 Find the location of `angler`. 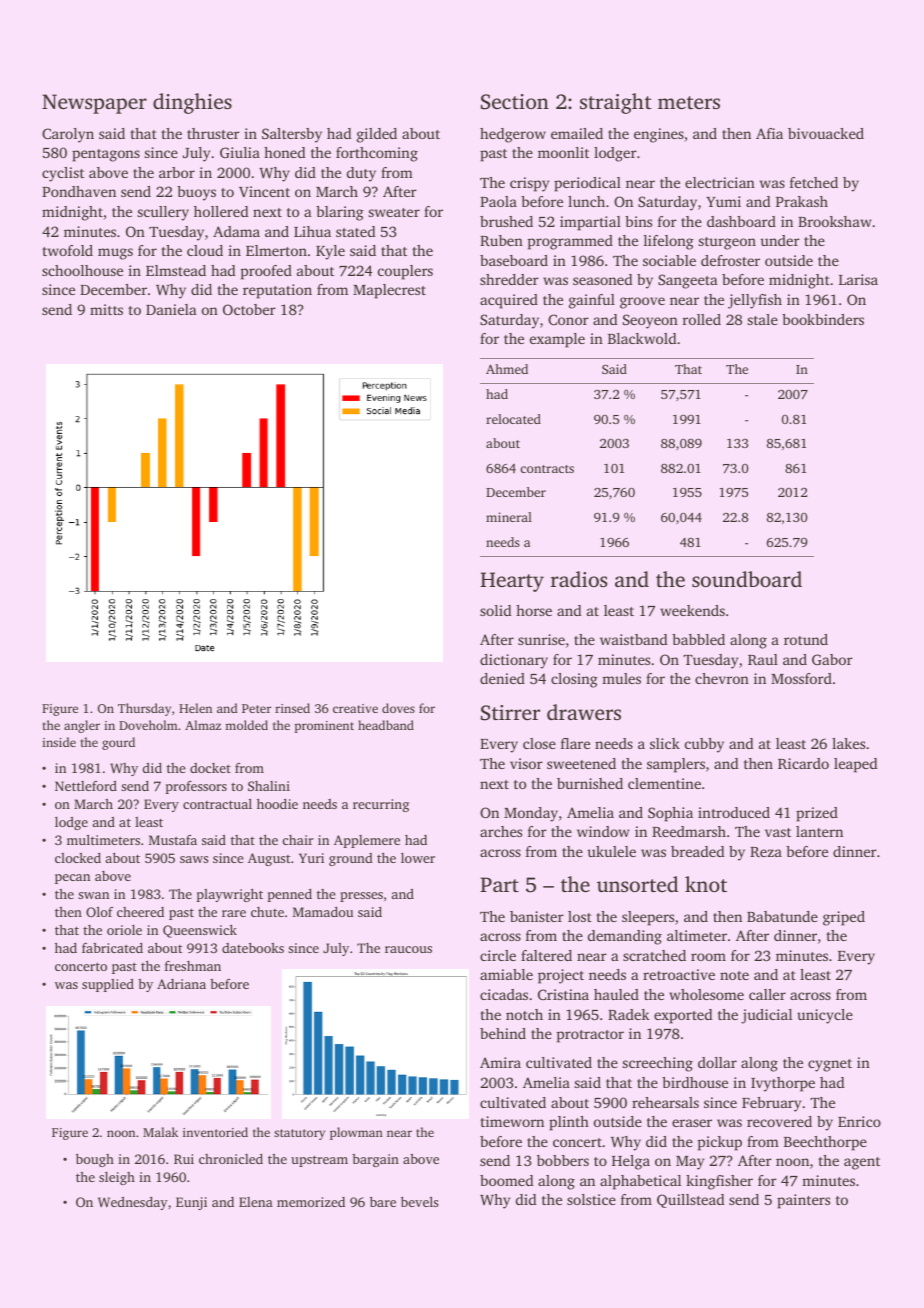

angler is located at coordinates (82, 726).
